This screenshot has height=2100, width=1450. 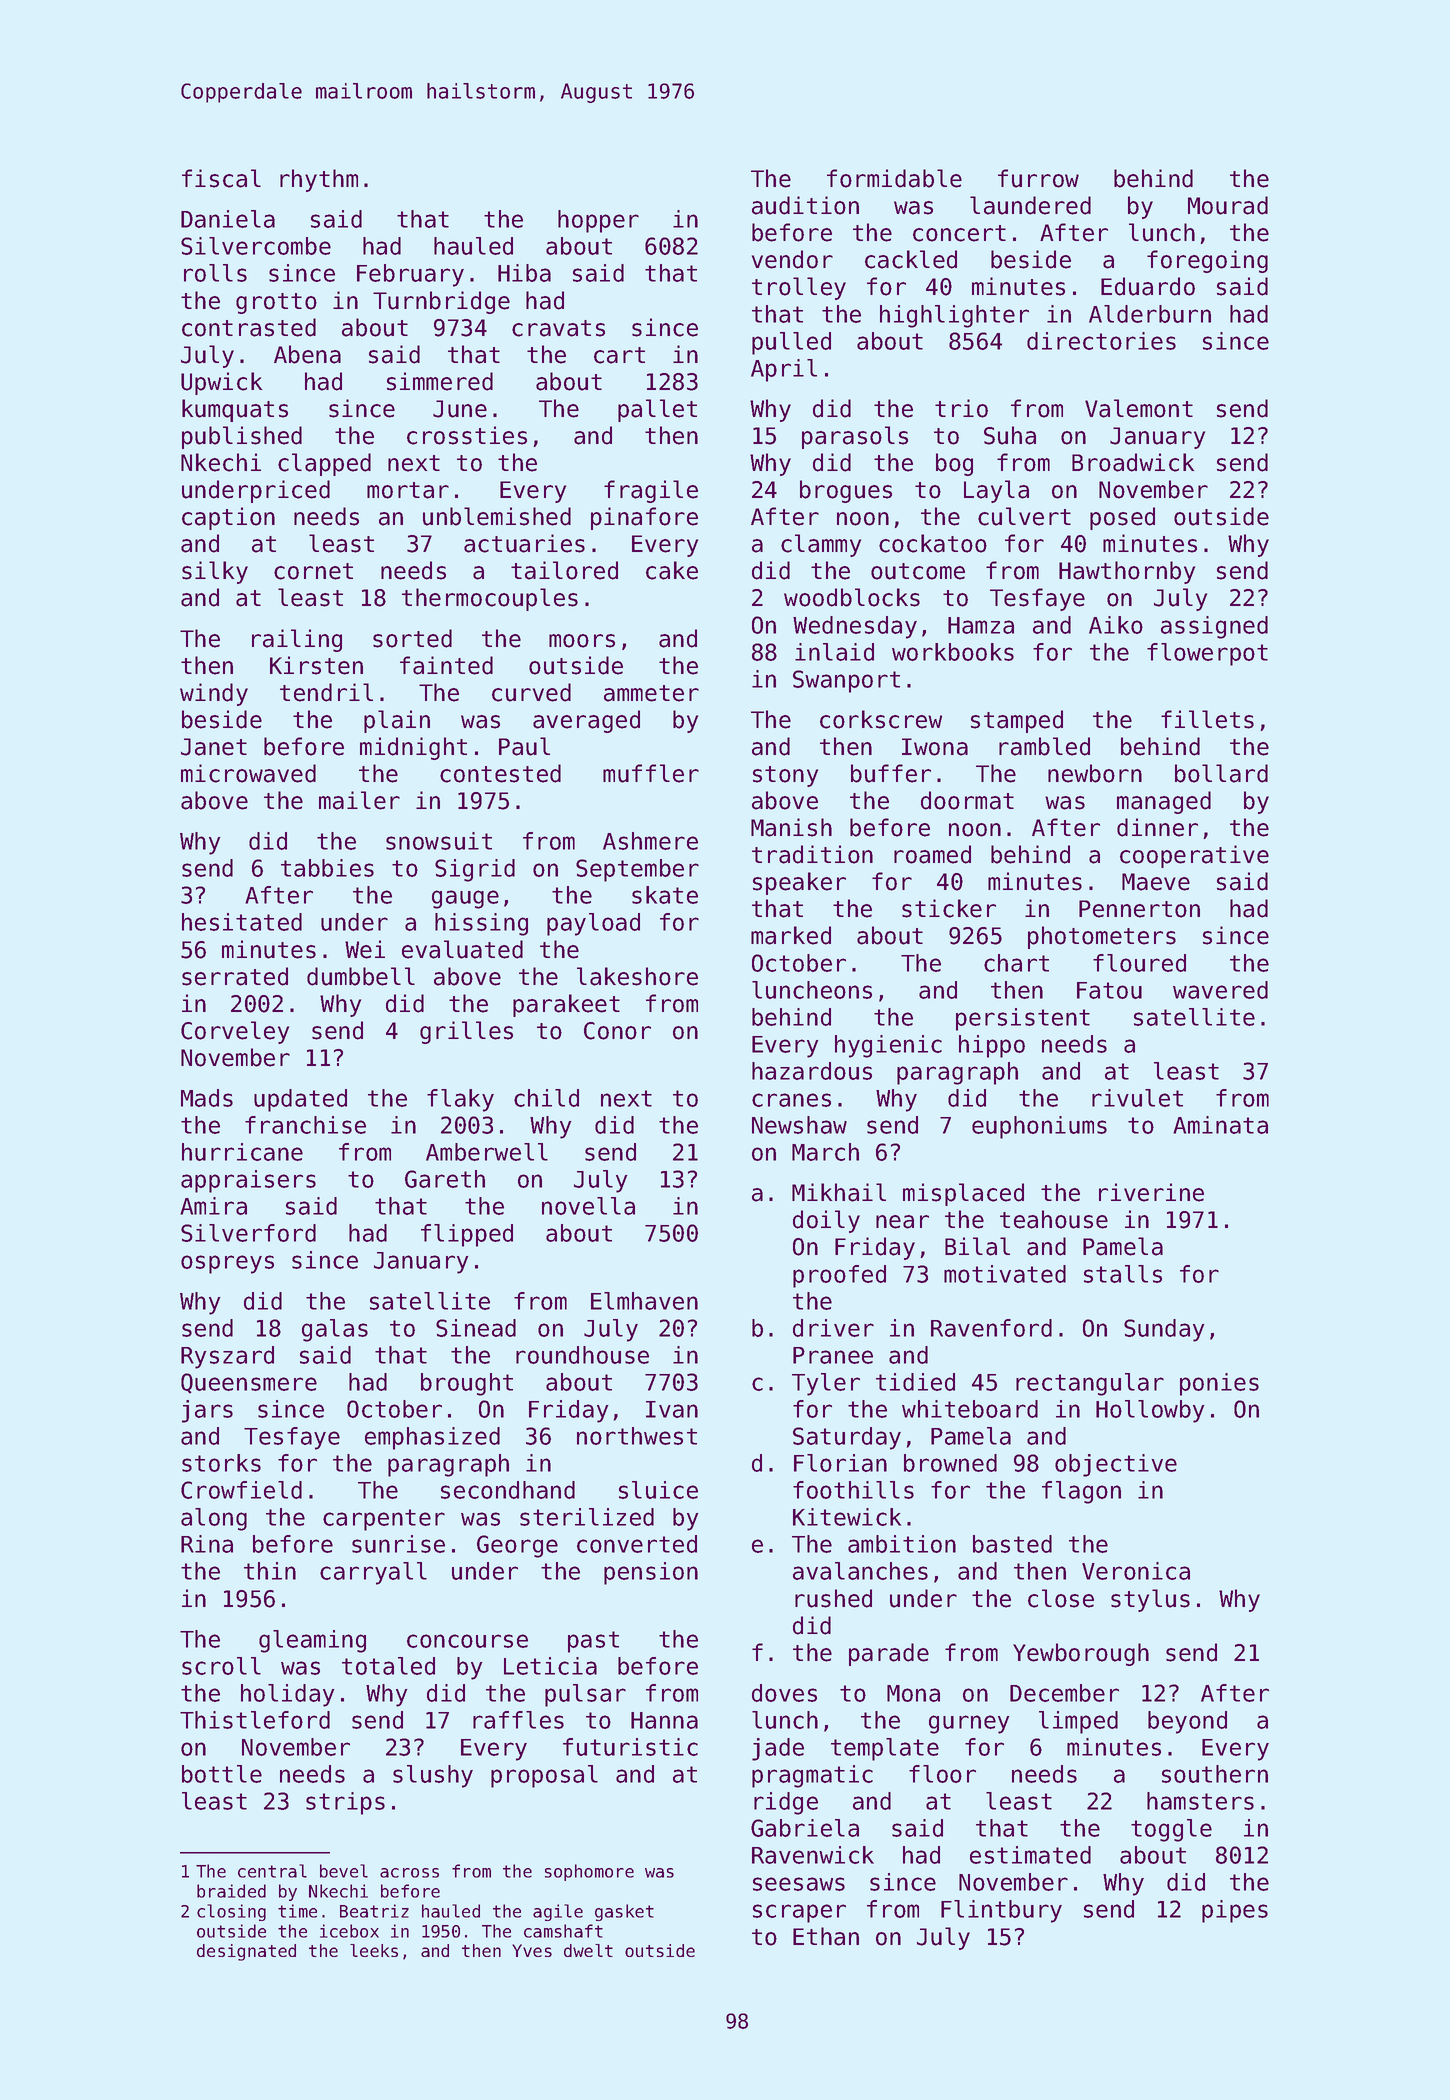 What do you see at coordinates (1102, 937) in the screenshot?
I see `photometers` at bounding box center [1102, 937].
